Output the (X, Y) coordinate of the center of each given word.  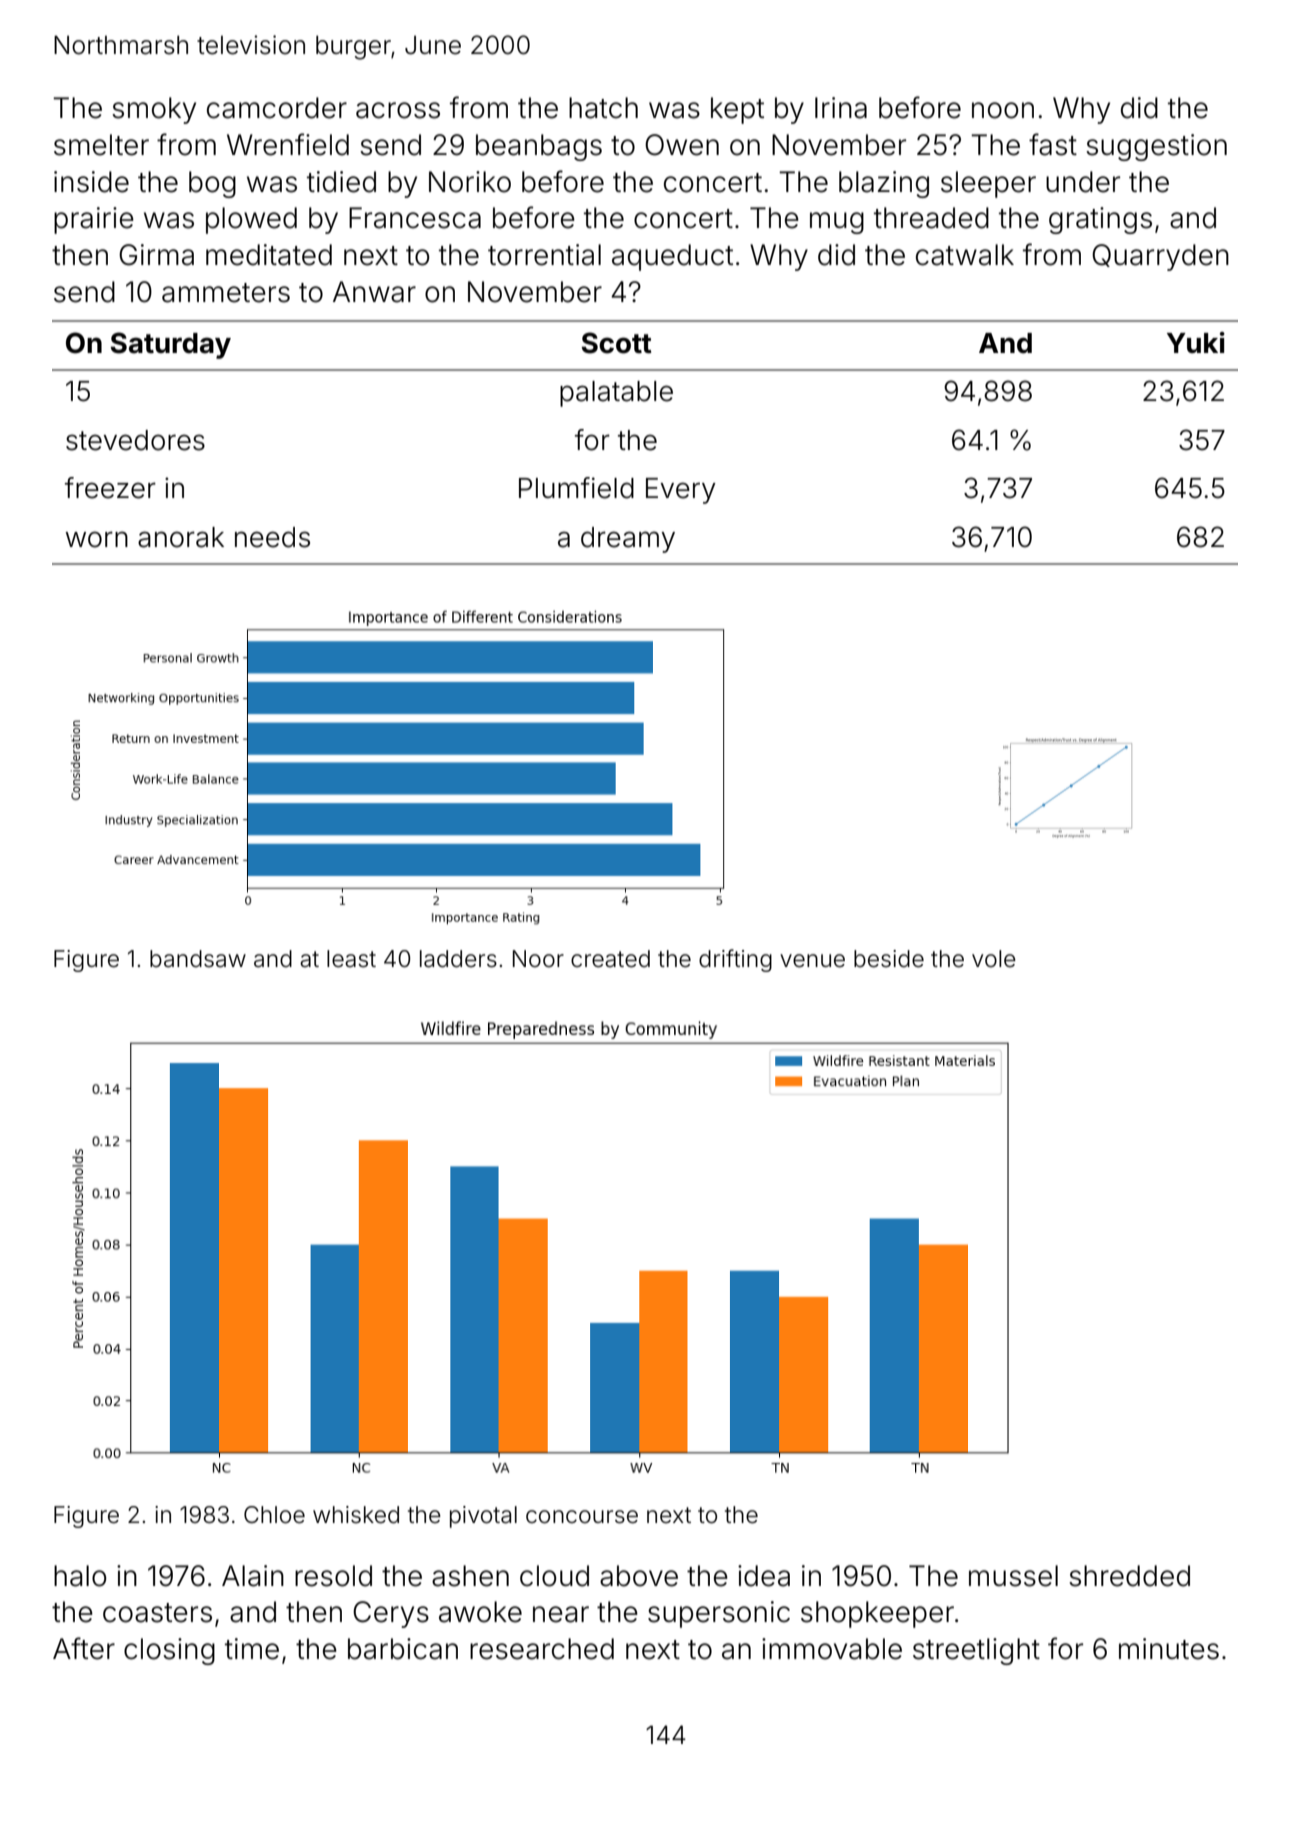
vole (994, 959)
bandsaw (198, 959)
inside (91, 182)
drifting (735, 960)
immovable (832, 1649)
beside (889, 959)
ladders (458, 959)
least (351, 959)
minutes (1169, 1649)
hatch (603, 108)
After (84, 1648)
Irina (841, 108)
